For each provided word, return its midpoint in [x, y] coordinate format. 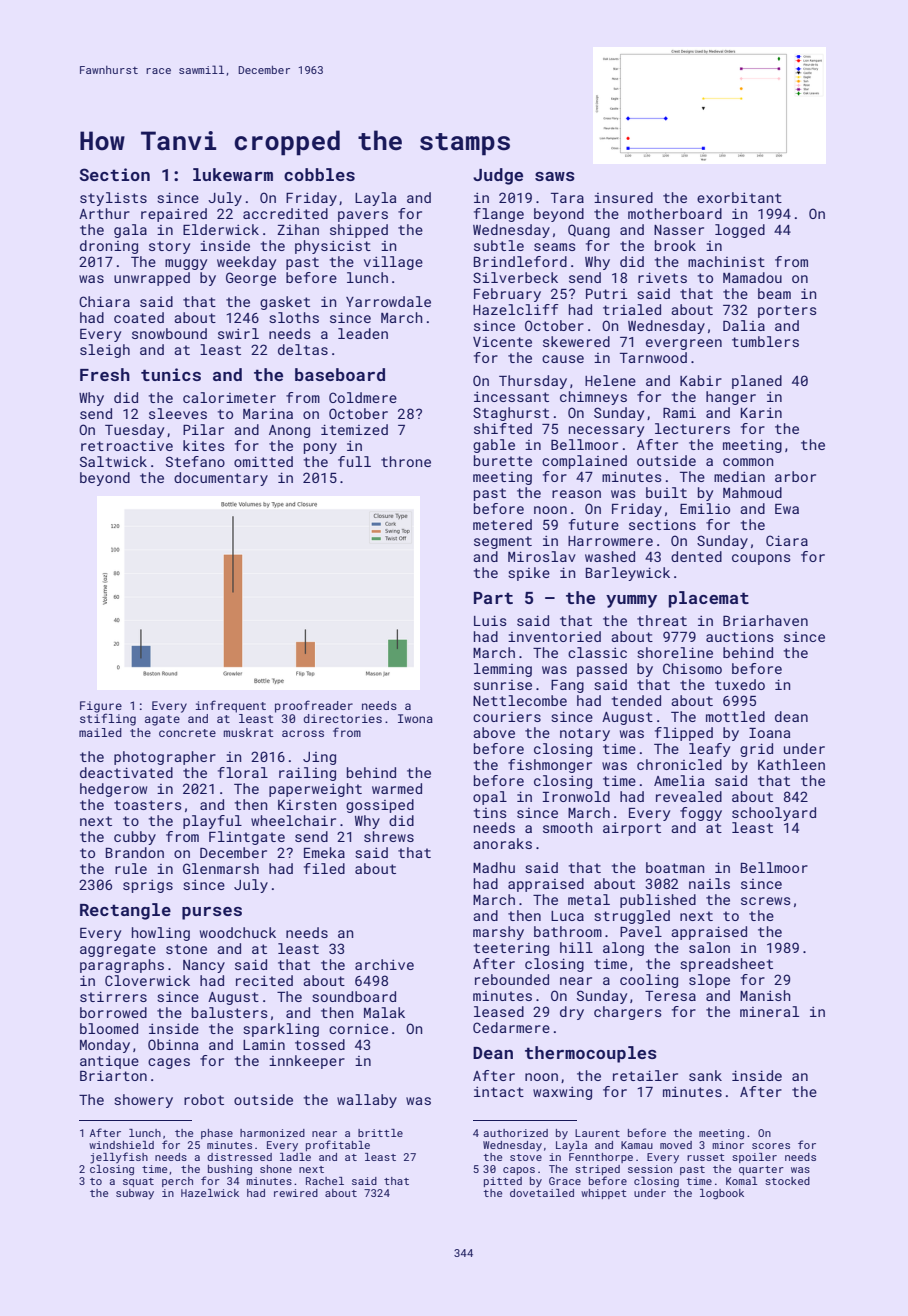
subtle [499, 245]
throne [406, 461]
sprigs [148, 886]
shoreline [675, 652]
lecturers [692, 428]
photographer [165, 758]
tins [490, 813]
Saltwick [113, 461]
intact [499, 1092]
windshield [121, 1145]
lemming [503, 670]
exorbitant [739, 197]
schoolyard [774, 814]
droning [109, 247]
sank [705, 1075]
